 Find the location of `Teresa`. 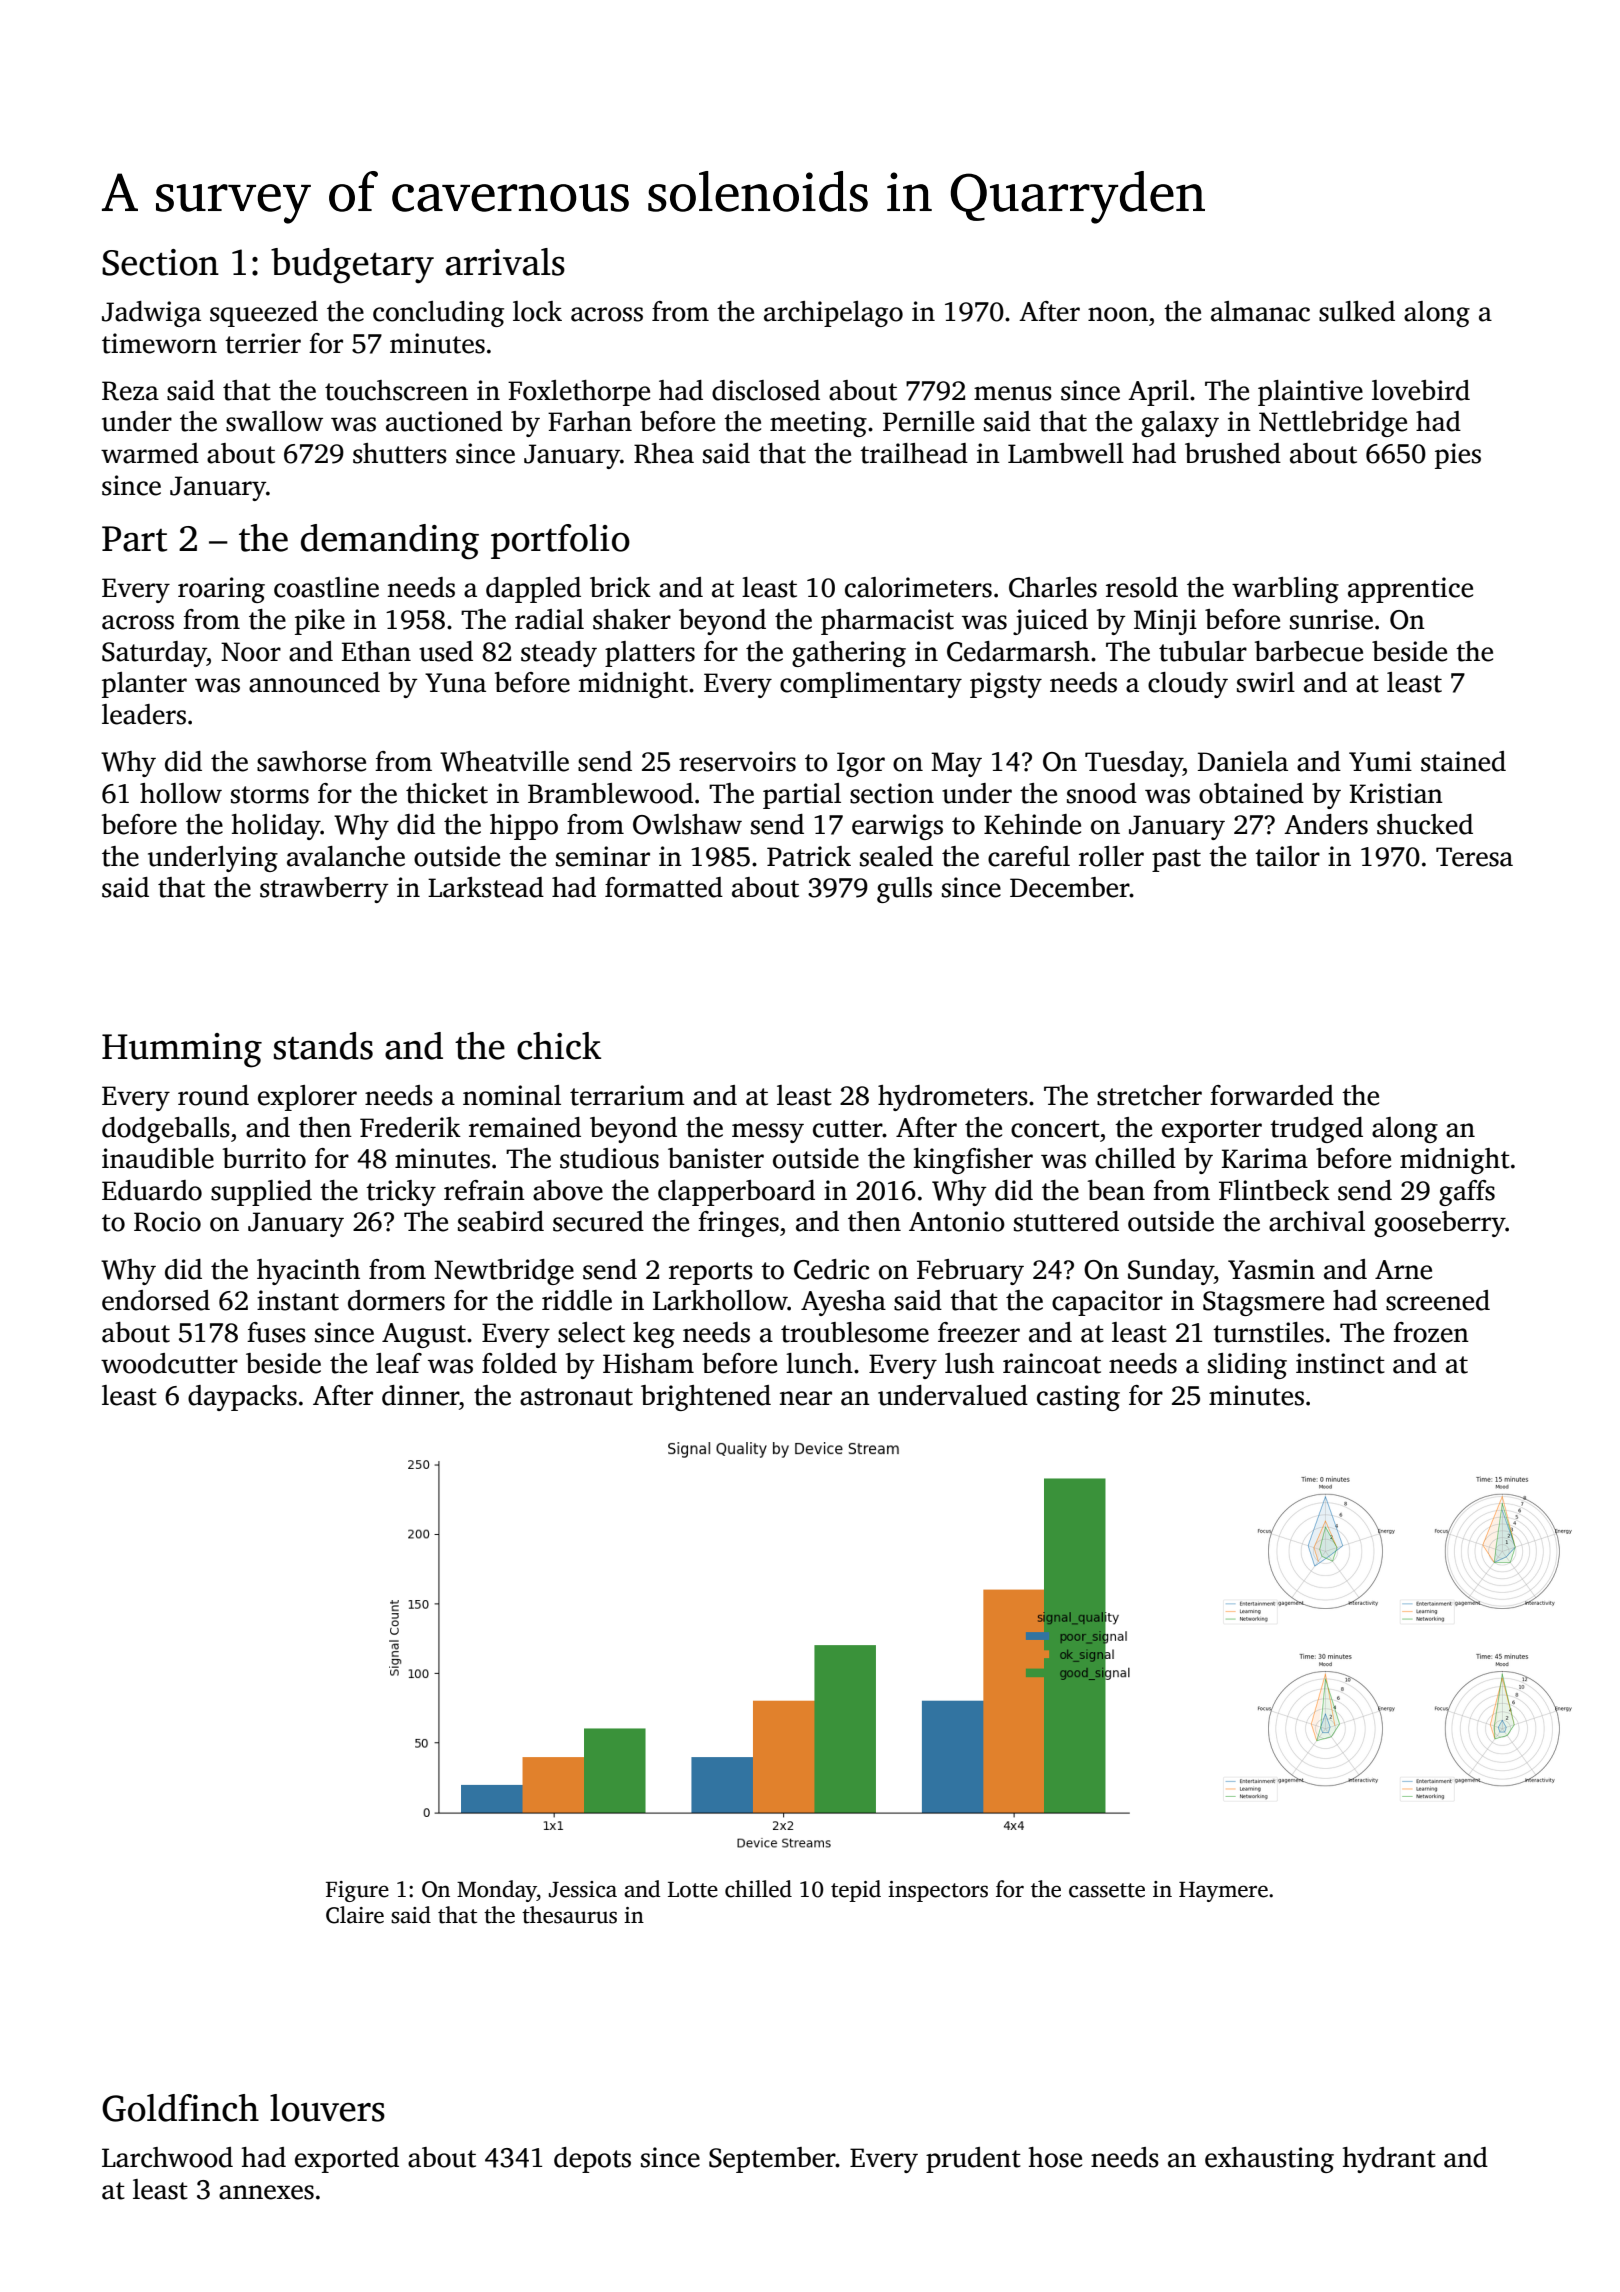

Teresa is located at coordinates (1474, 857).
